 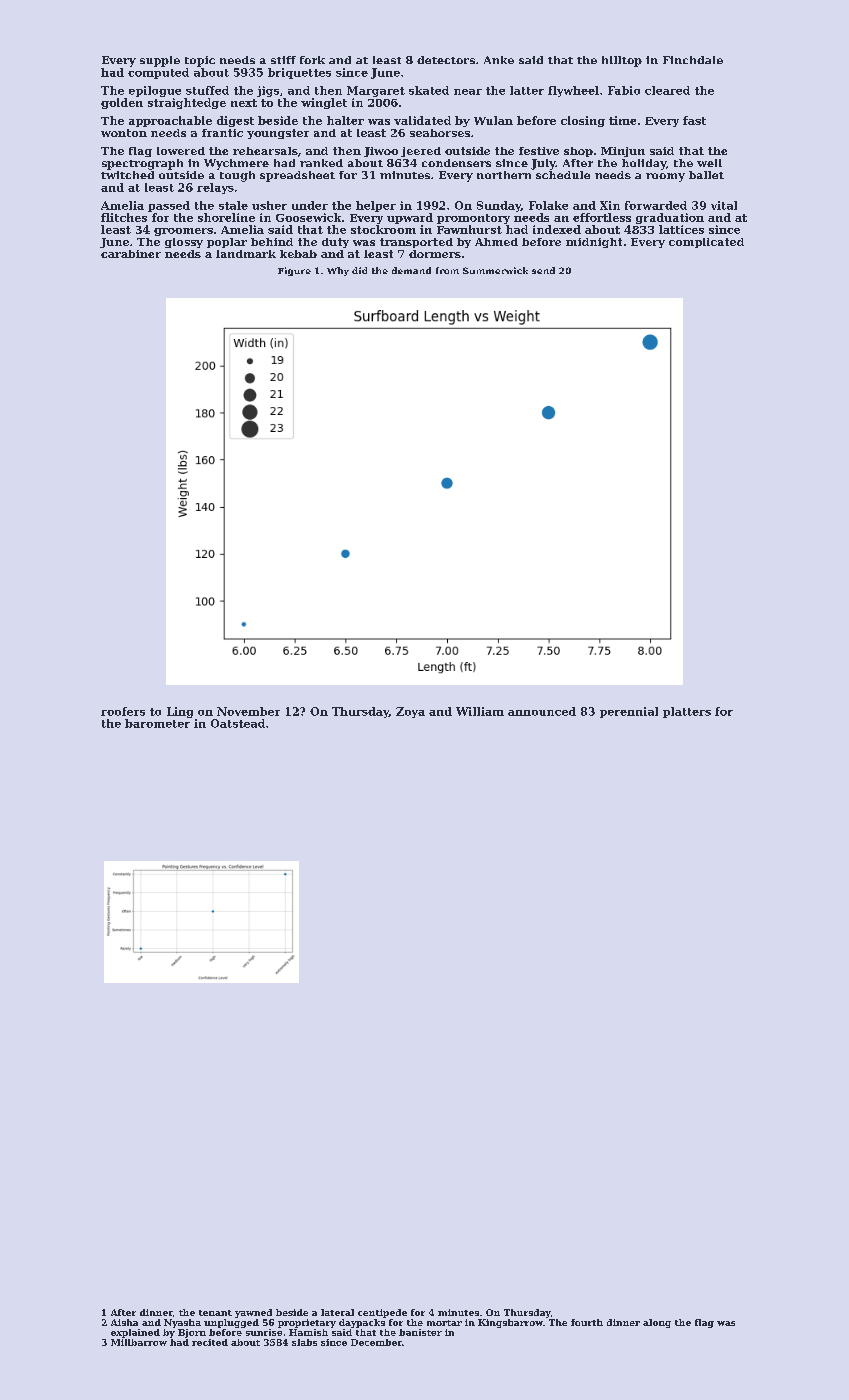 I want to click on Zoya, so click(x=410, y=712).
